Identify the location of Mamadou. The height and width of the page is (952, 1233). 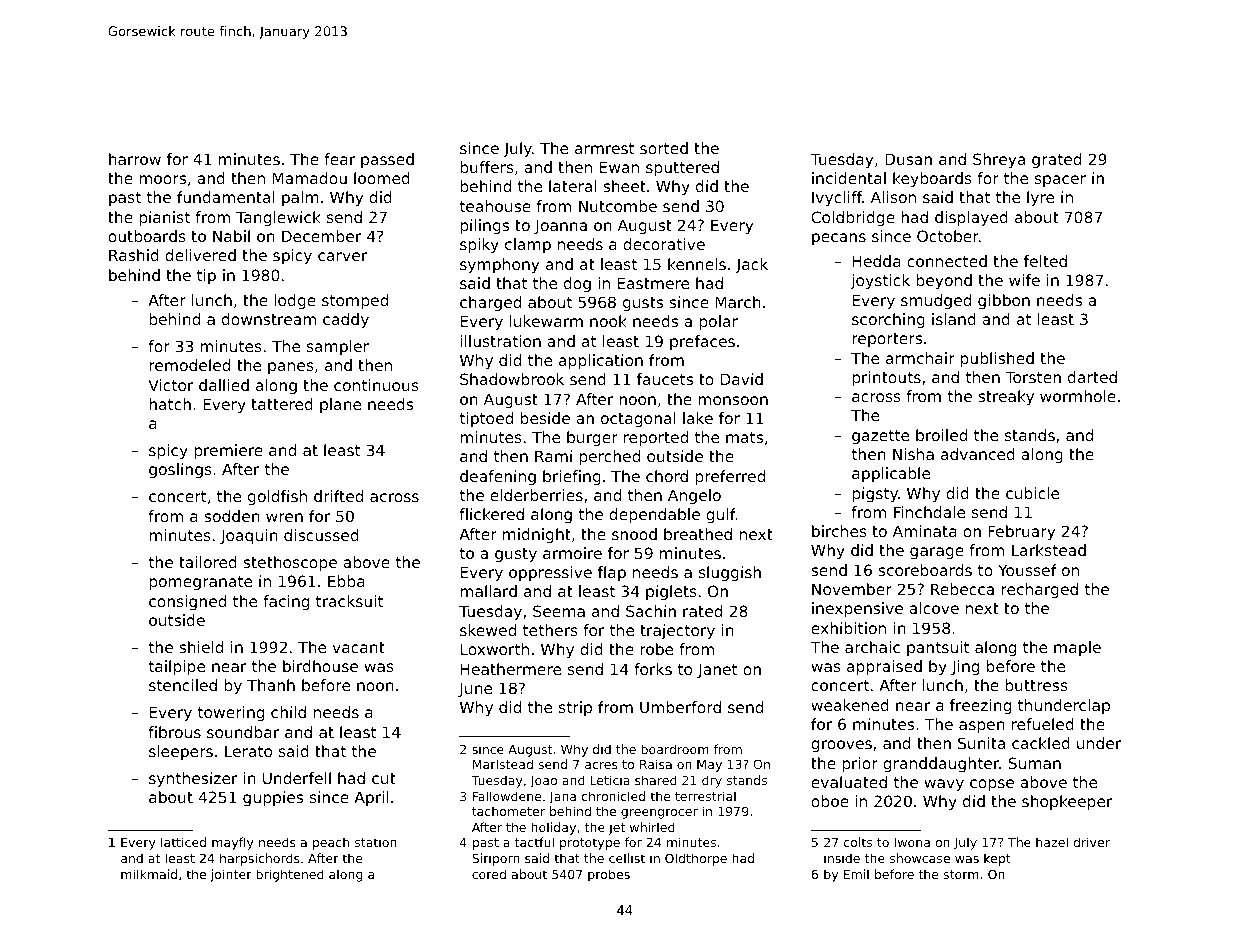
(310, 178).
